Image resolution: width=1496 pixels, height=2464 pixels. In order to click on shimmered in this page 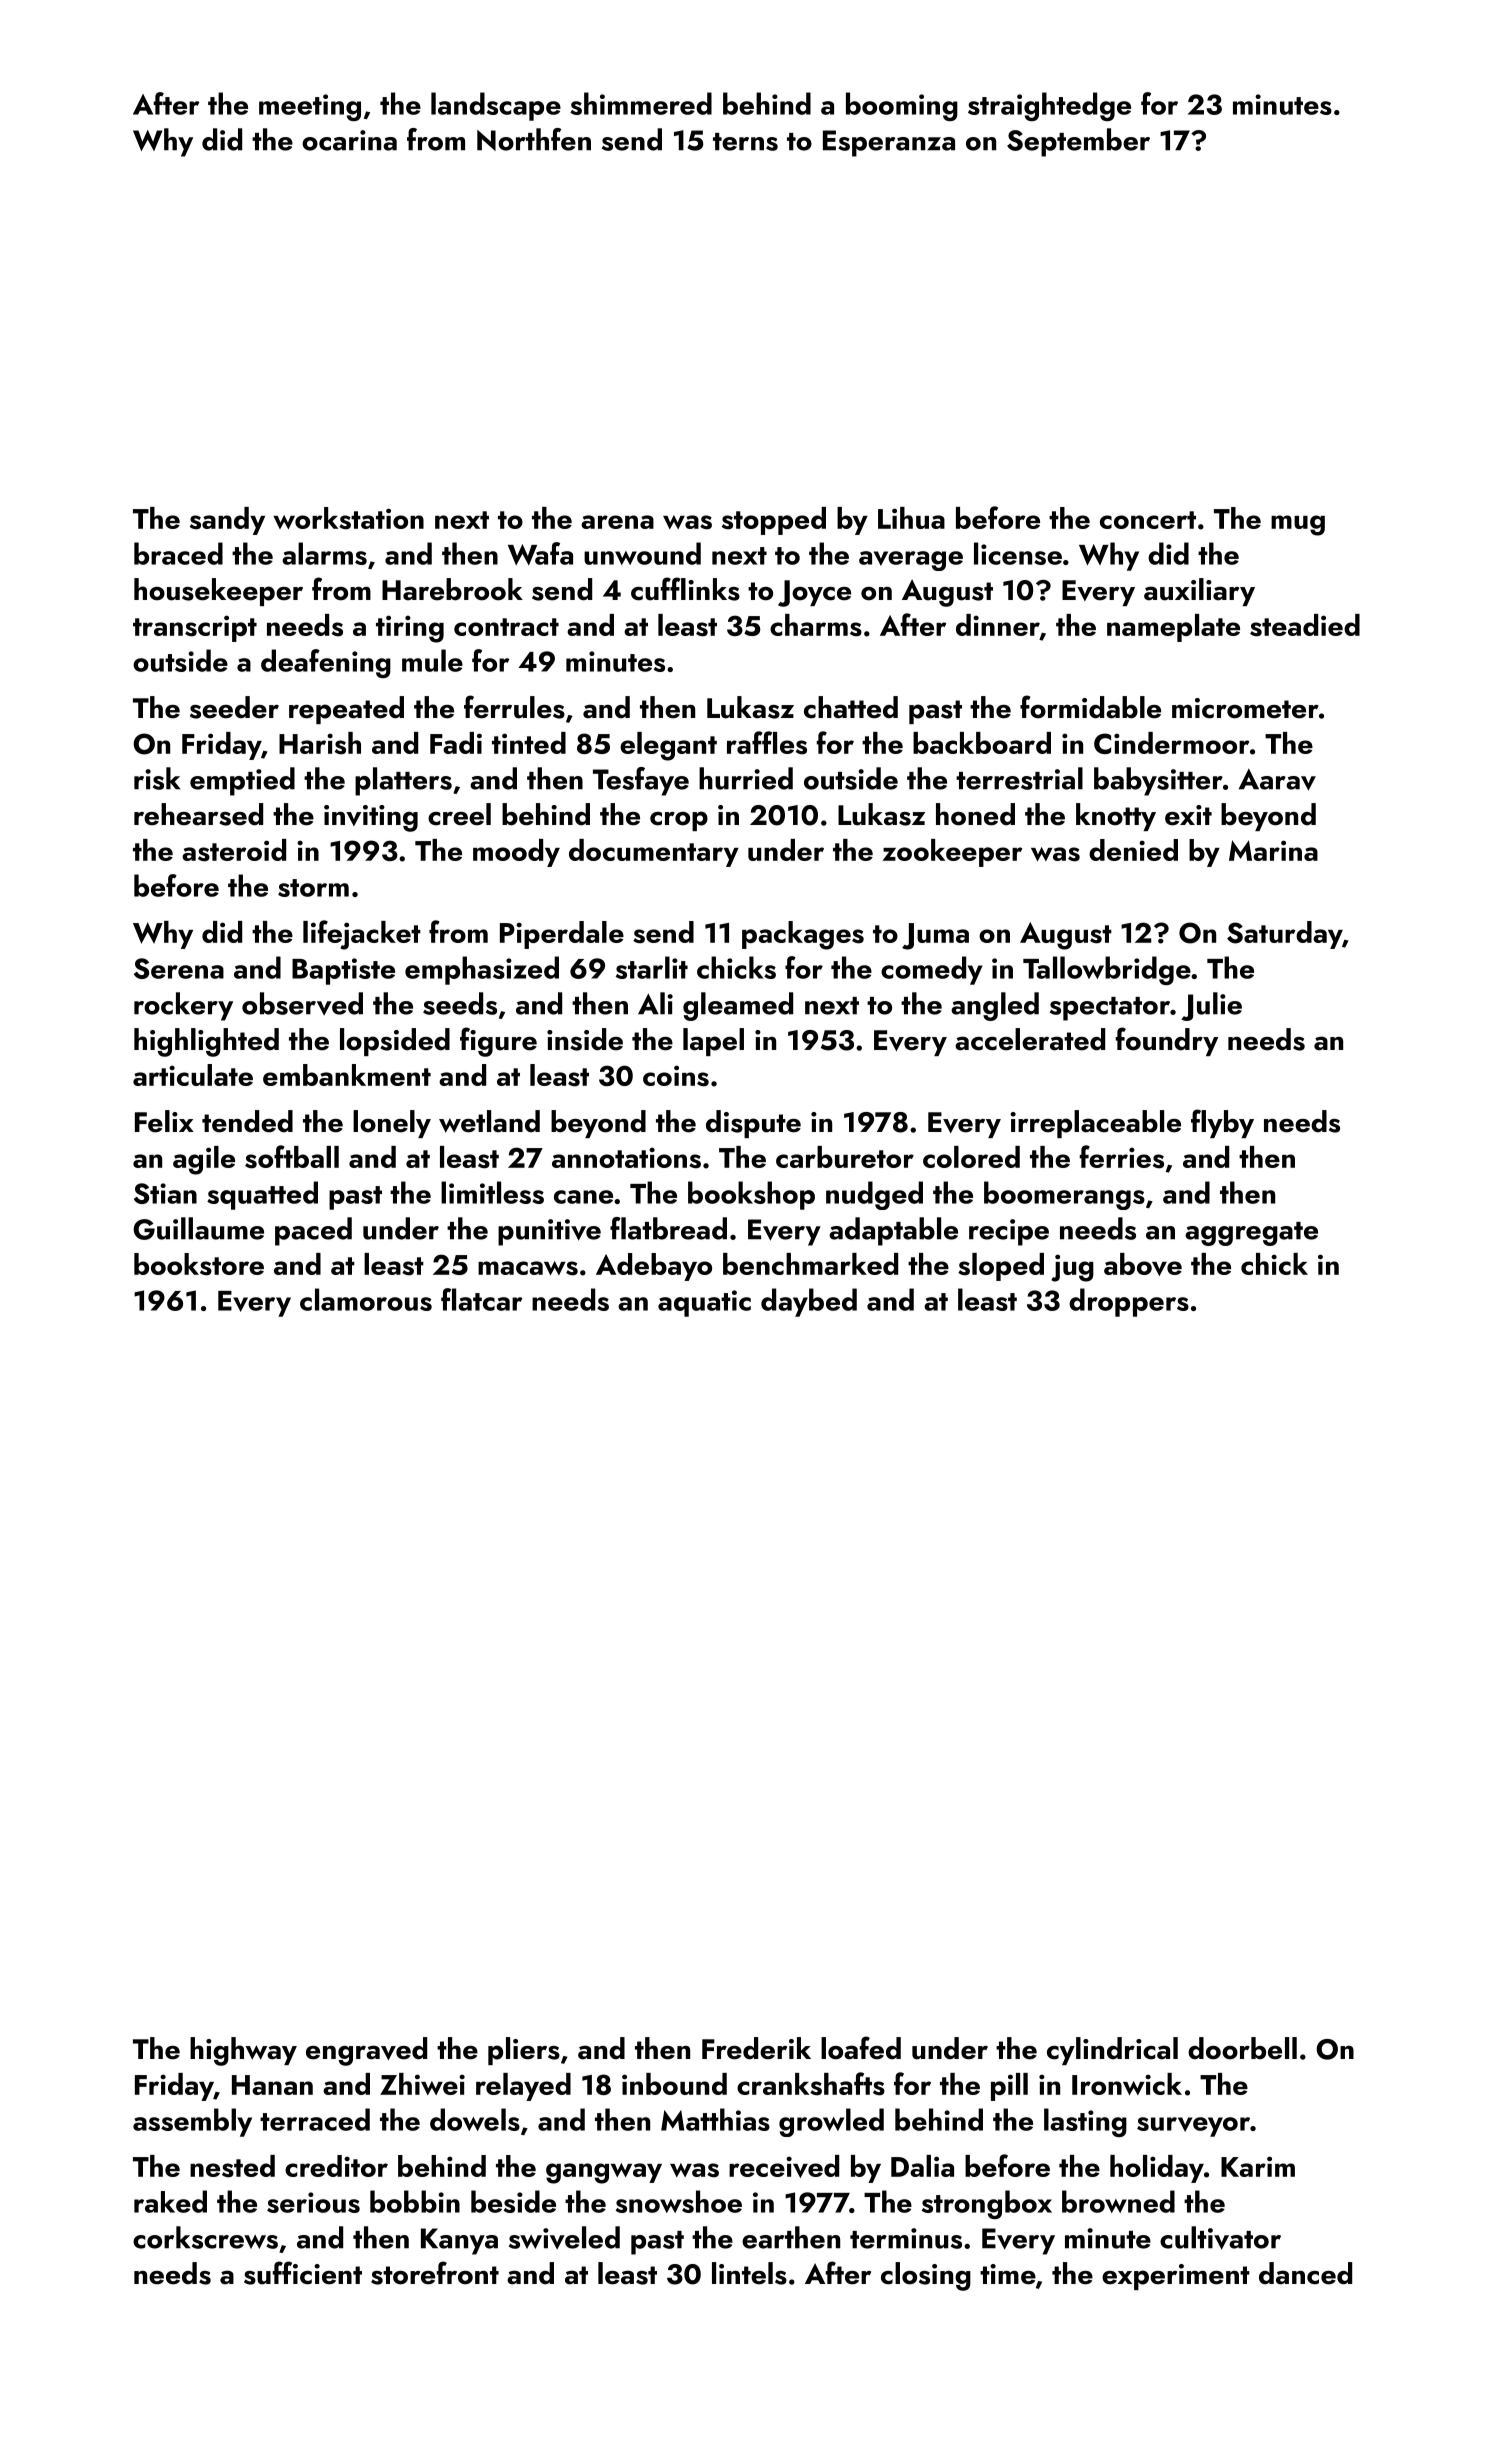, I will do `click(641, 103)`.
